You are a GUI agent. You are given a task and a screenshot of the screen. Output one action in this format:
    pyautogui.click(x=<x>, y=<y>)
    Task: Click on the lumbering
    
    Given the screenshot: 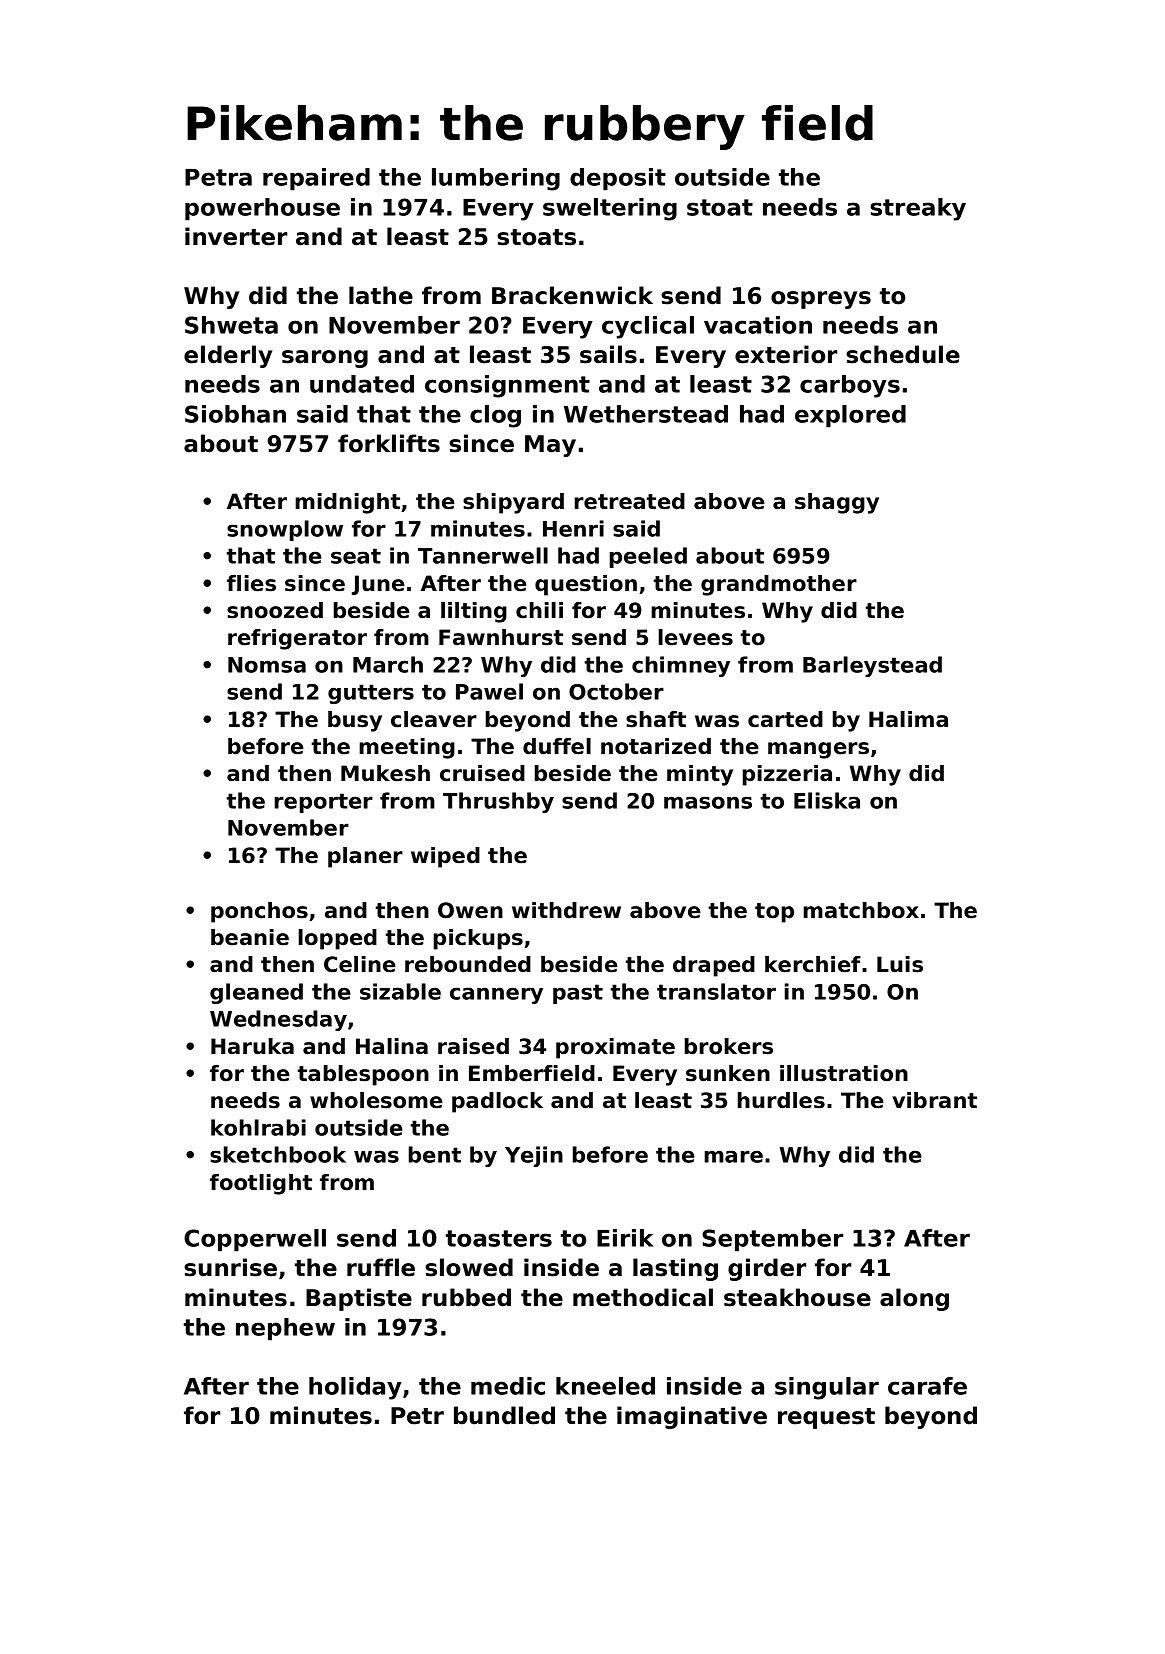 What is the action you would take?
    pyautogui.click(x=496, y=179)
